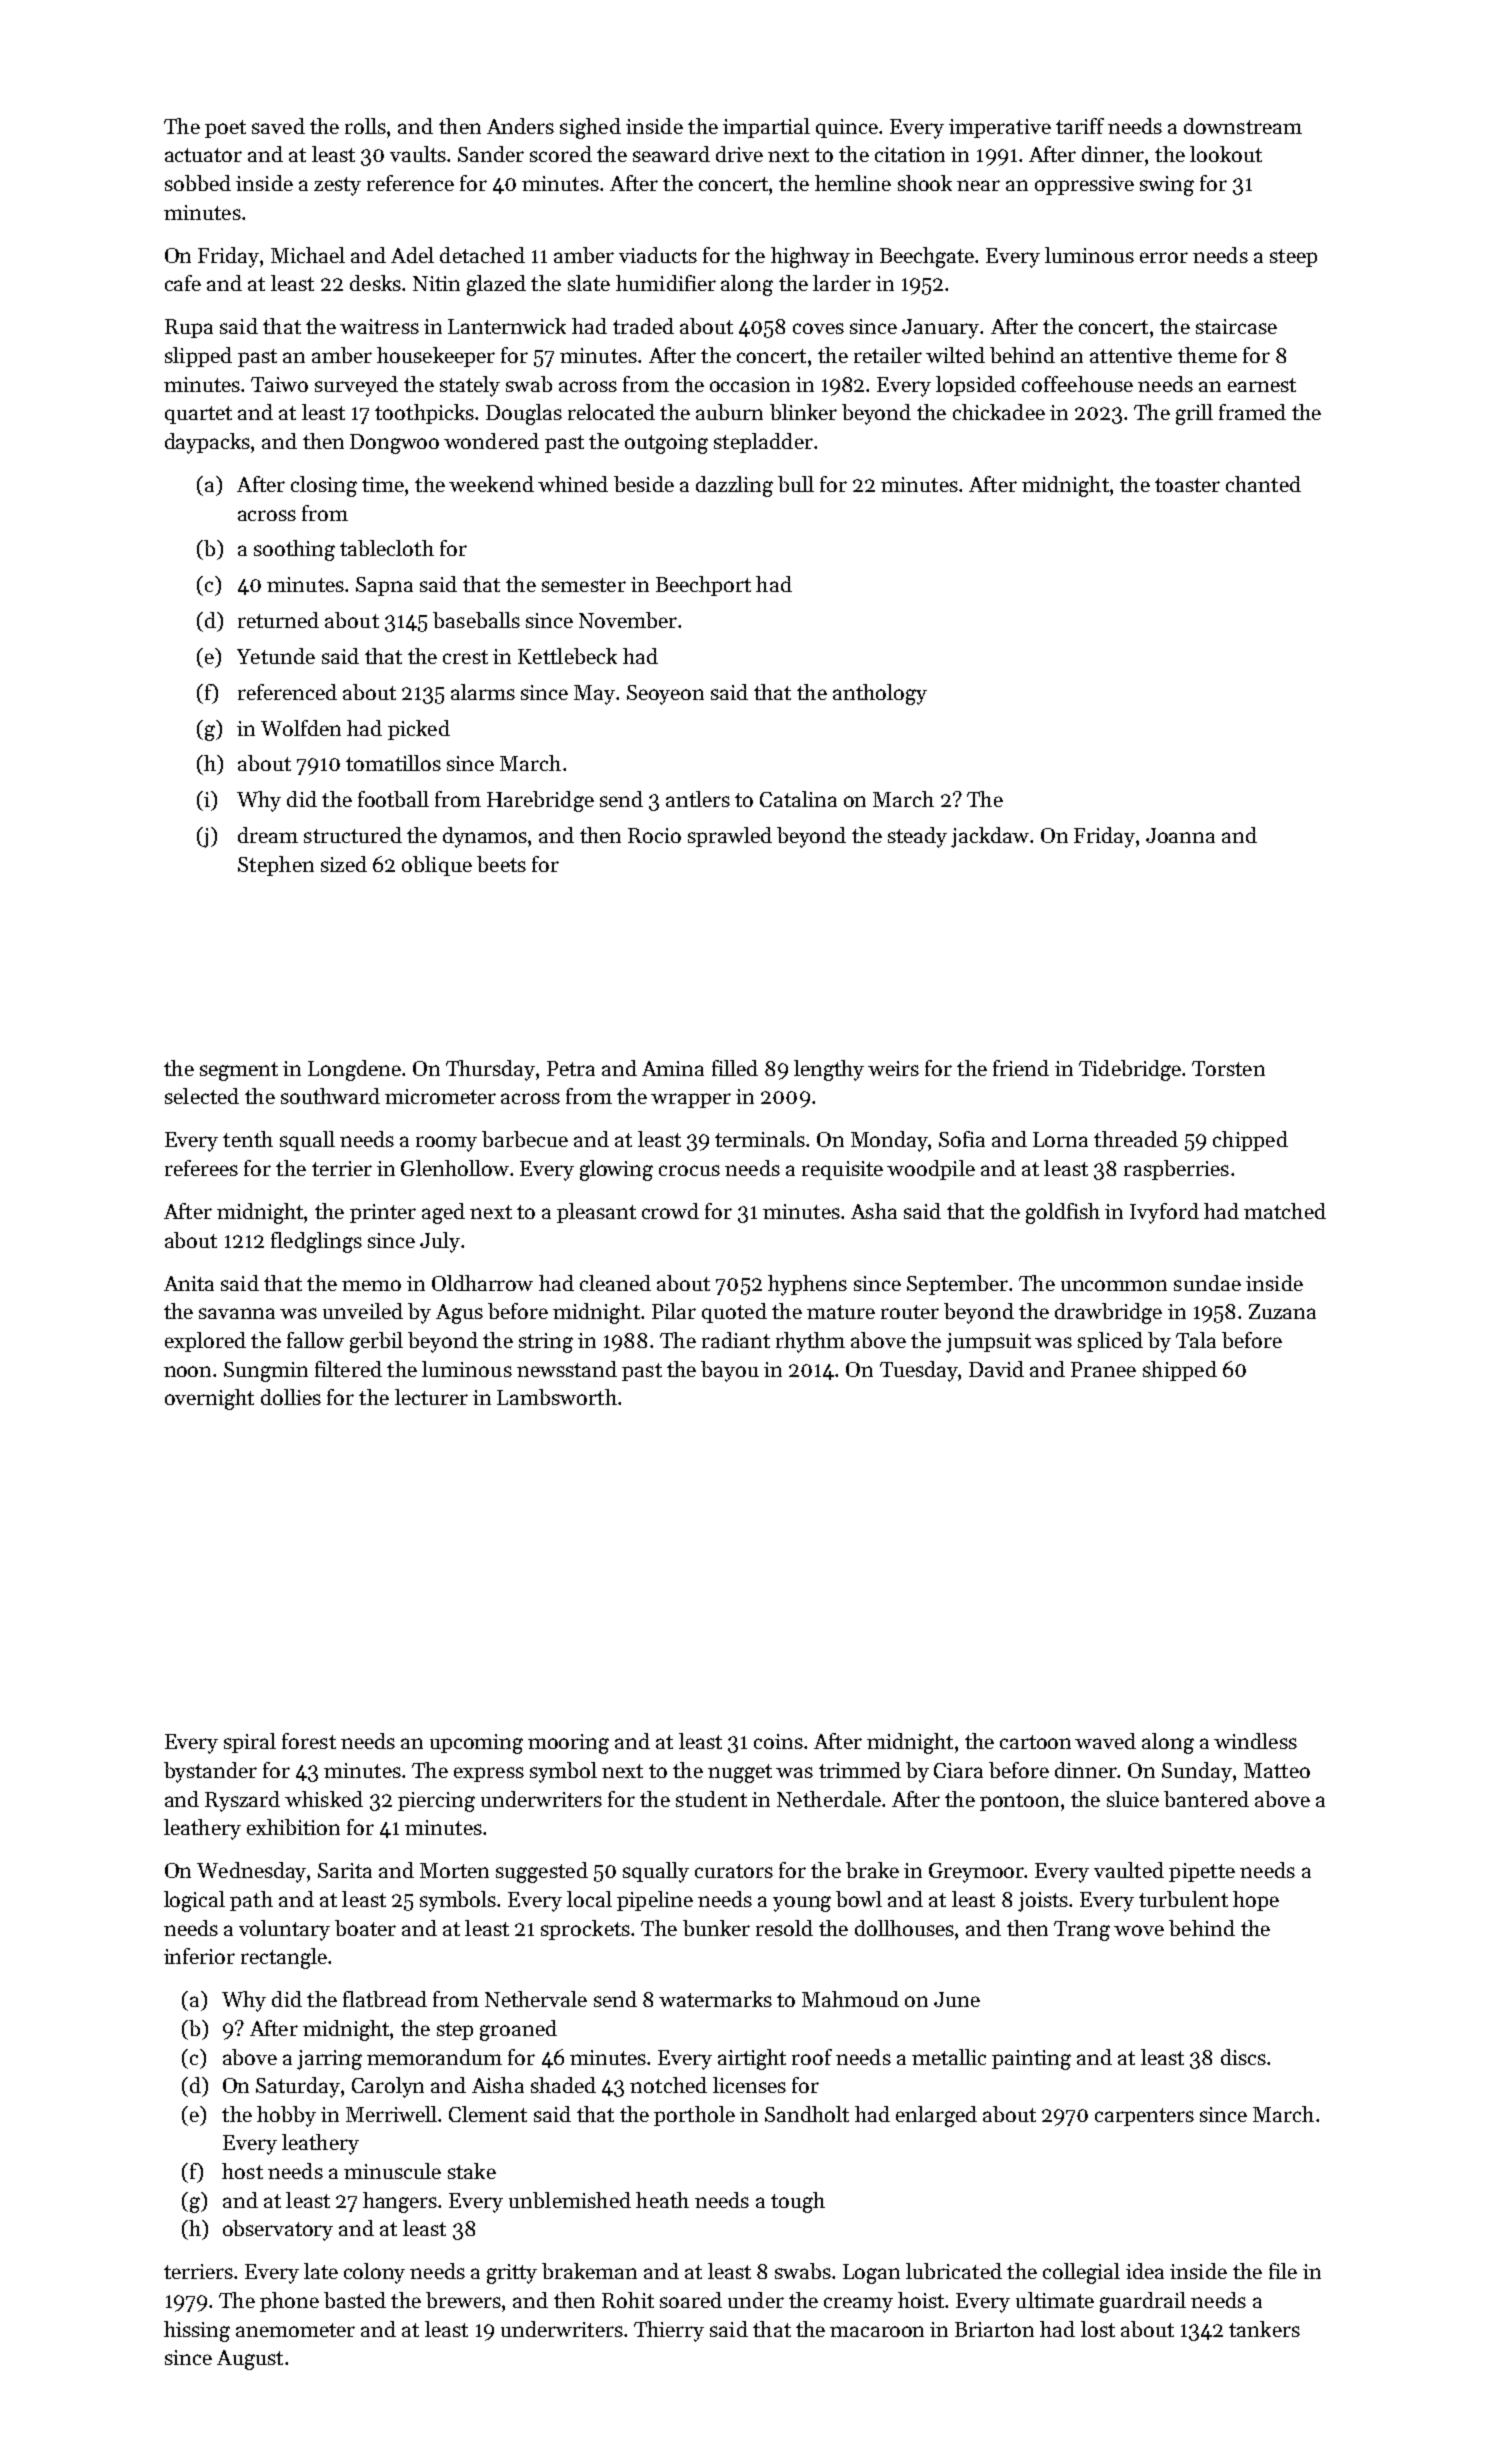 This screenshot has height=2464, width=1496. Describe the element at coordinates (436, 357) in the screenshot. I see `housekeeper` at that location.
